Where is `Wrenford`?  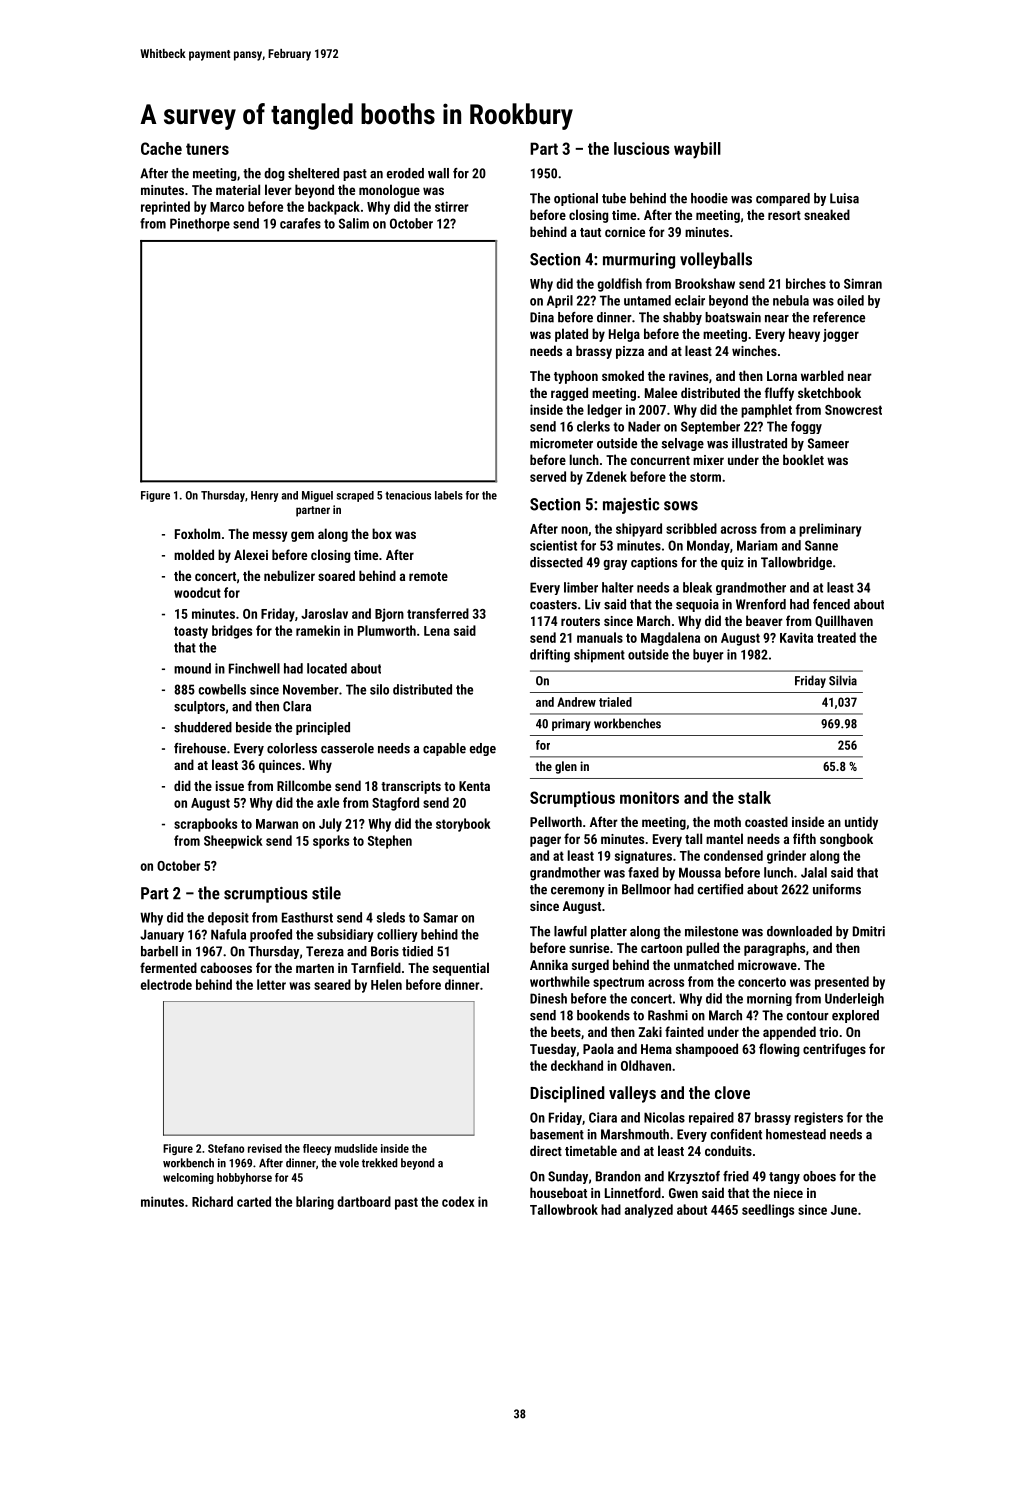 Wrenford is located at coordinates (761, 604).
